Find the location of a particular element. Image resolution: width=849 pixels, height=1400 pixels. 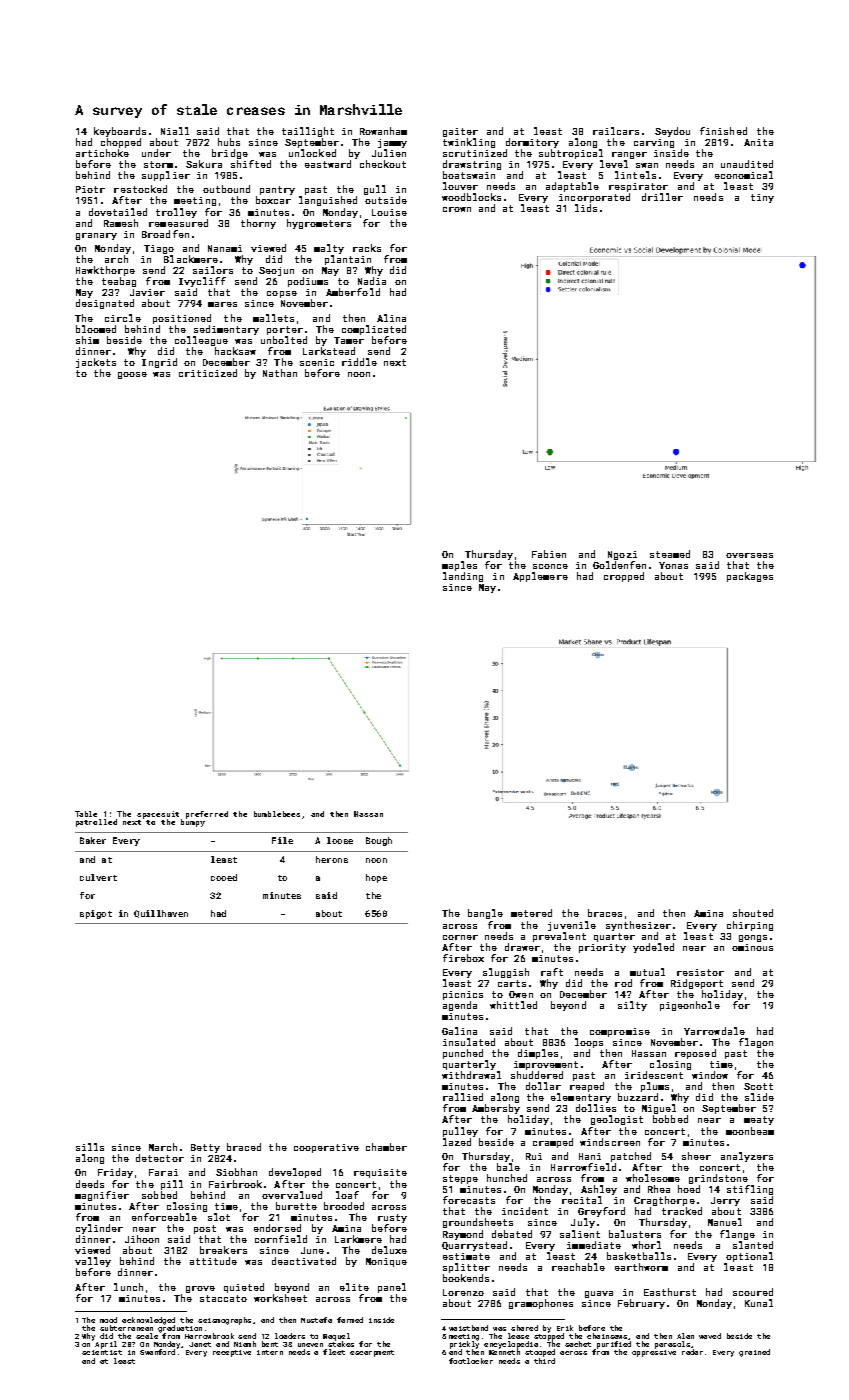

sailors is located at coordinates (213, 270).
